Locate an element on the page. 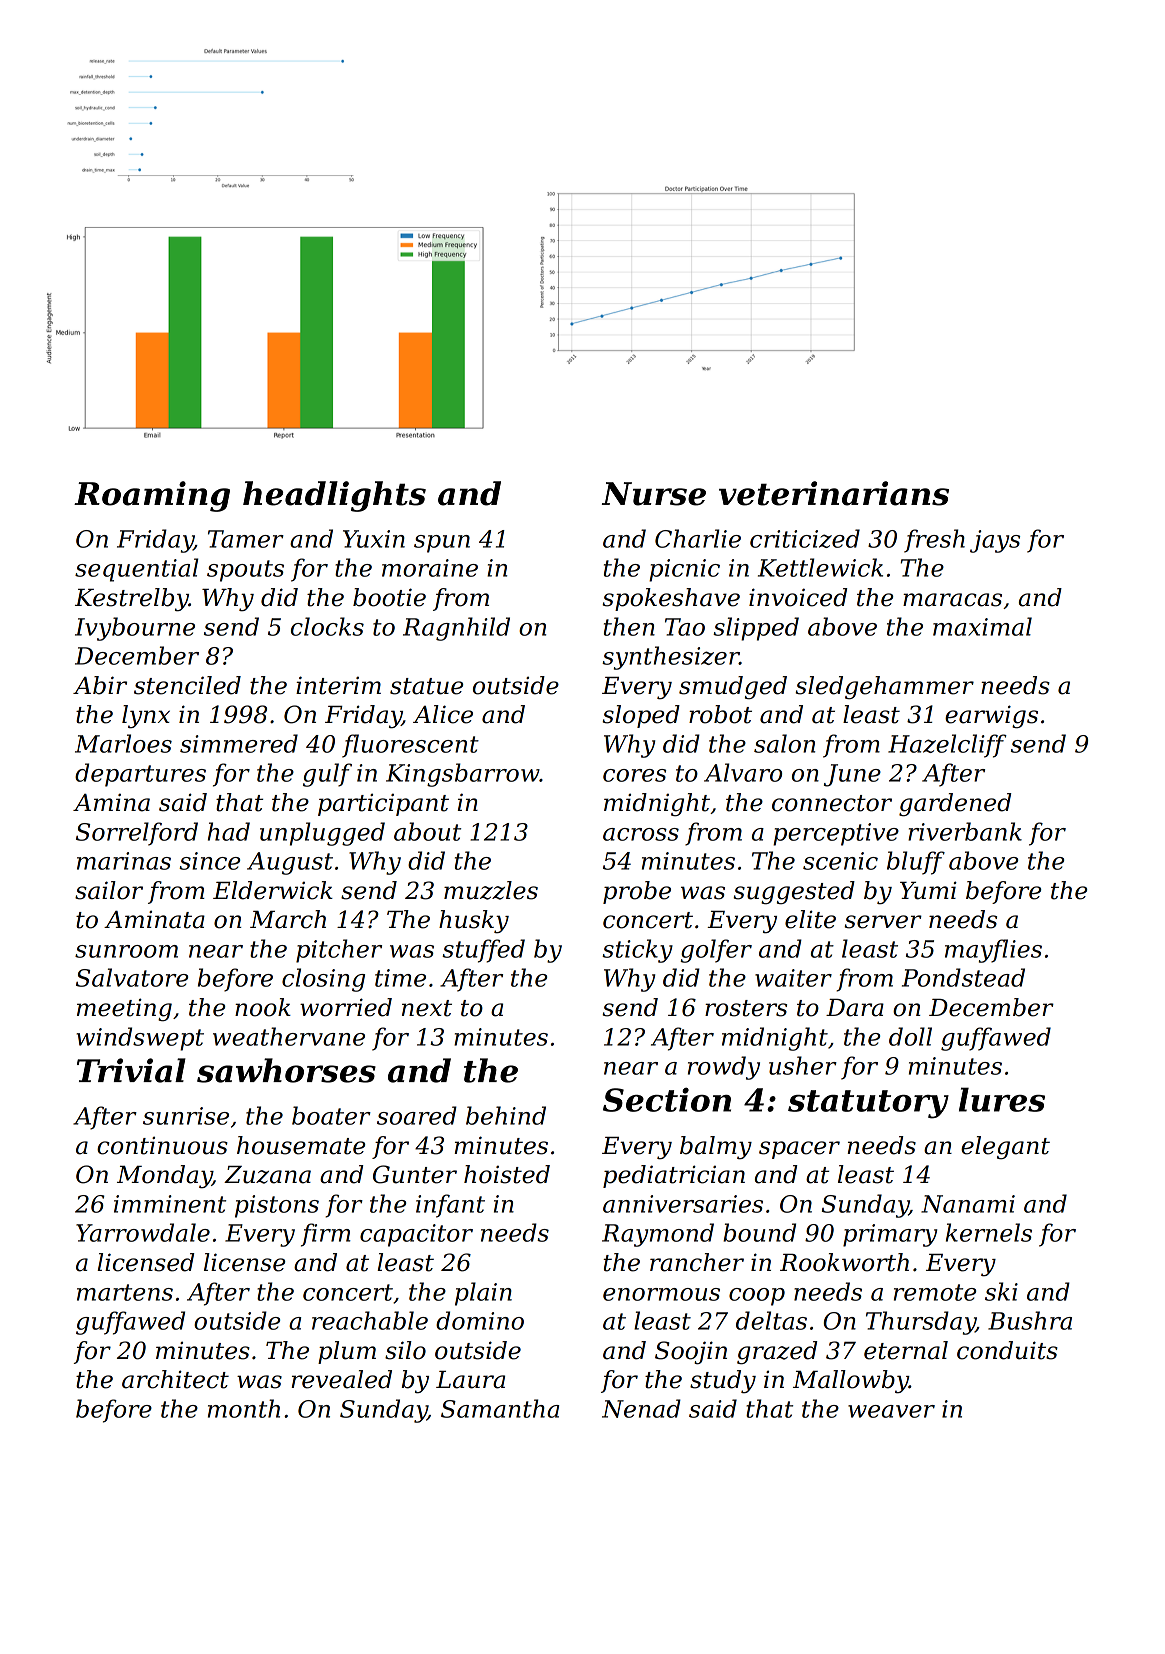 This page has height=1654, width=1165. veterinarians is located at coordinates (834, 493).
